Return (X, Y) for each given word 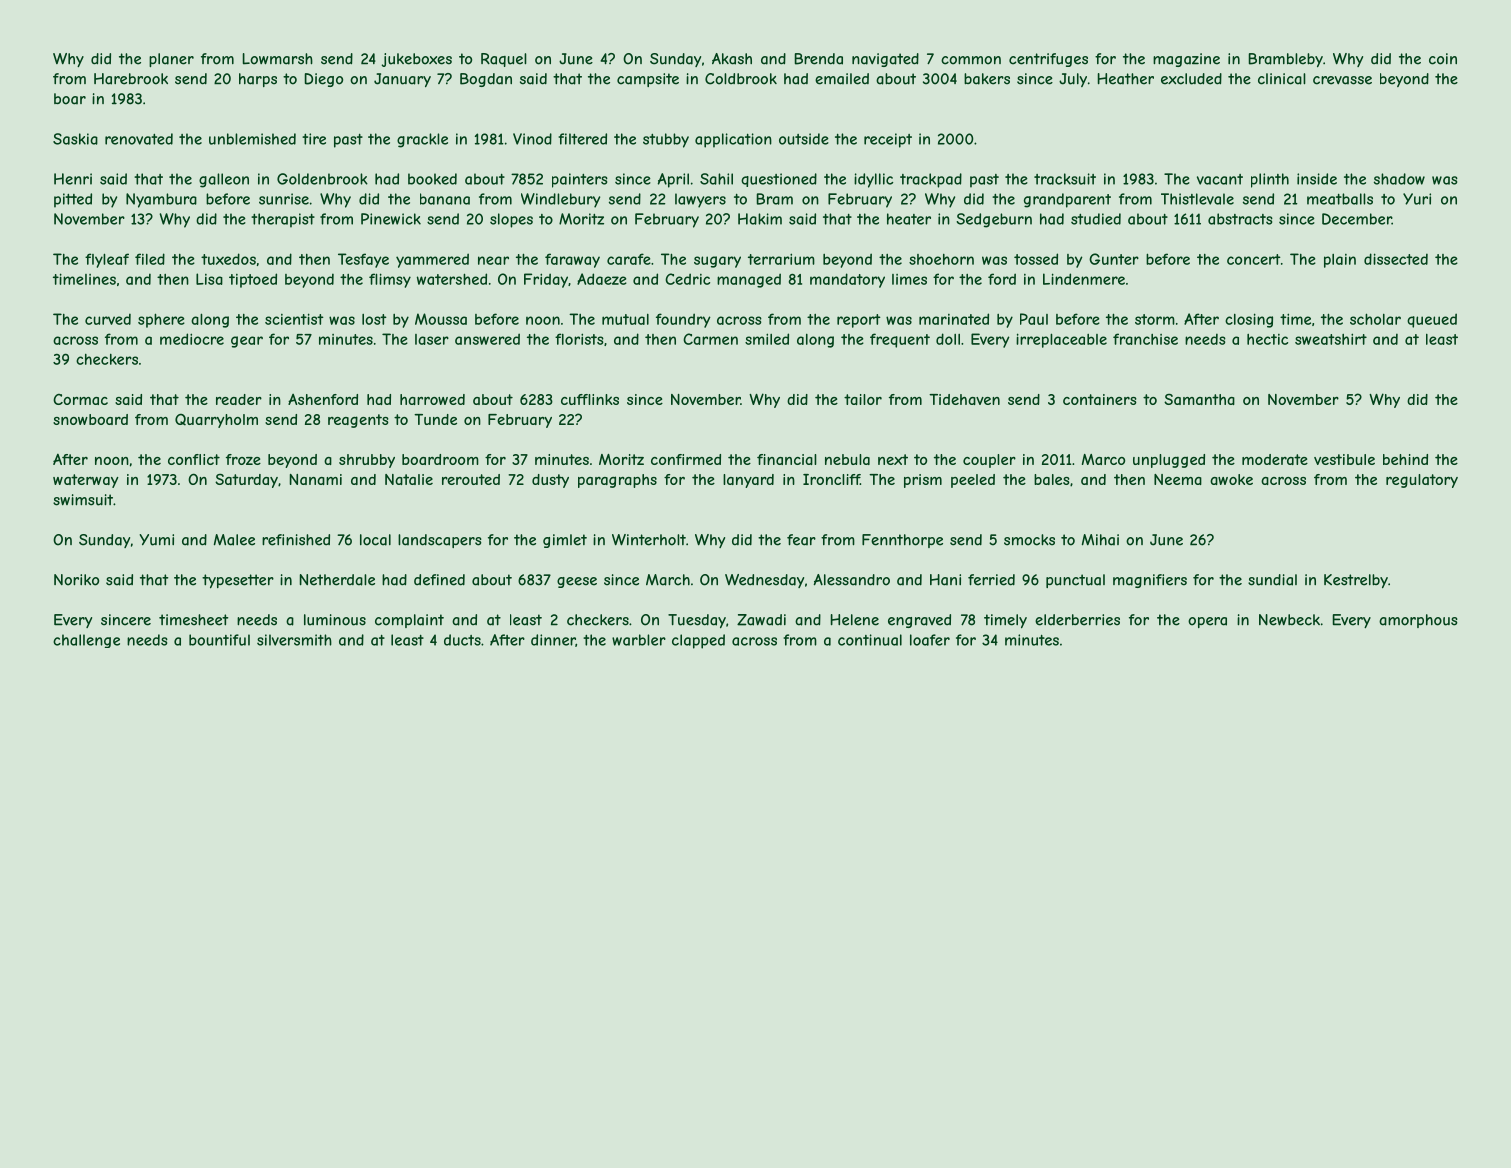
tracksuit (1065, 179)
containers (1100, 399)
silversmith (294, 640)
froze (243, 459)
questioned (779, 180)
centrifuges (1048, 60)
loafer (930, 640)
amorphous (1418, 621)
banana (445, 199)
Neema (1178, 479)
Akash (732, 59)
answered (487, 339)
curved (108, 319)
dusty (550, 481)
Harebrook (131, 79)
